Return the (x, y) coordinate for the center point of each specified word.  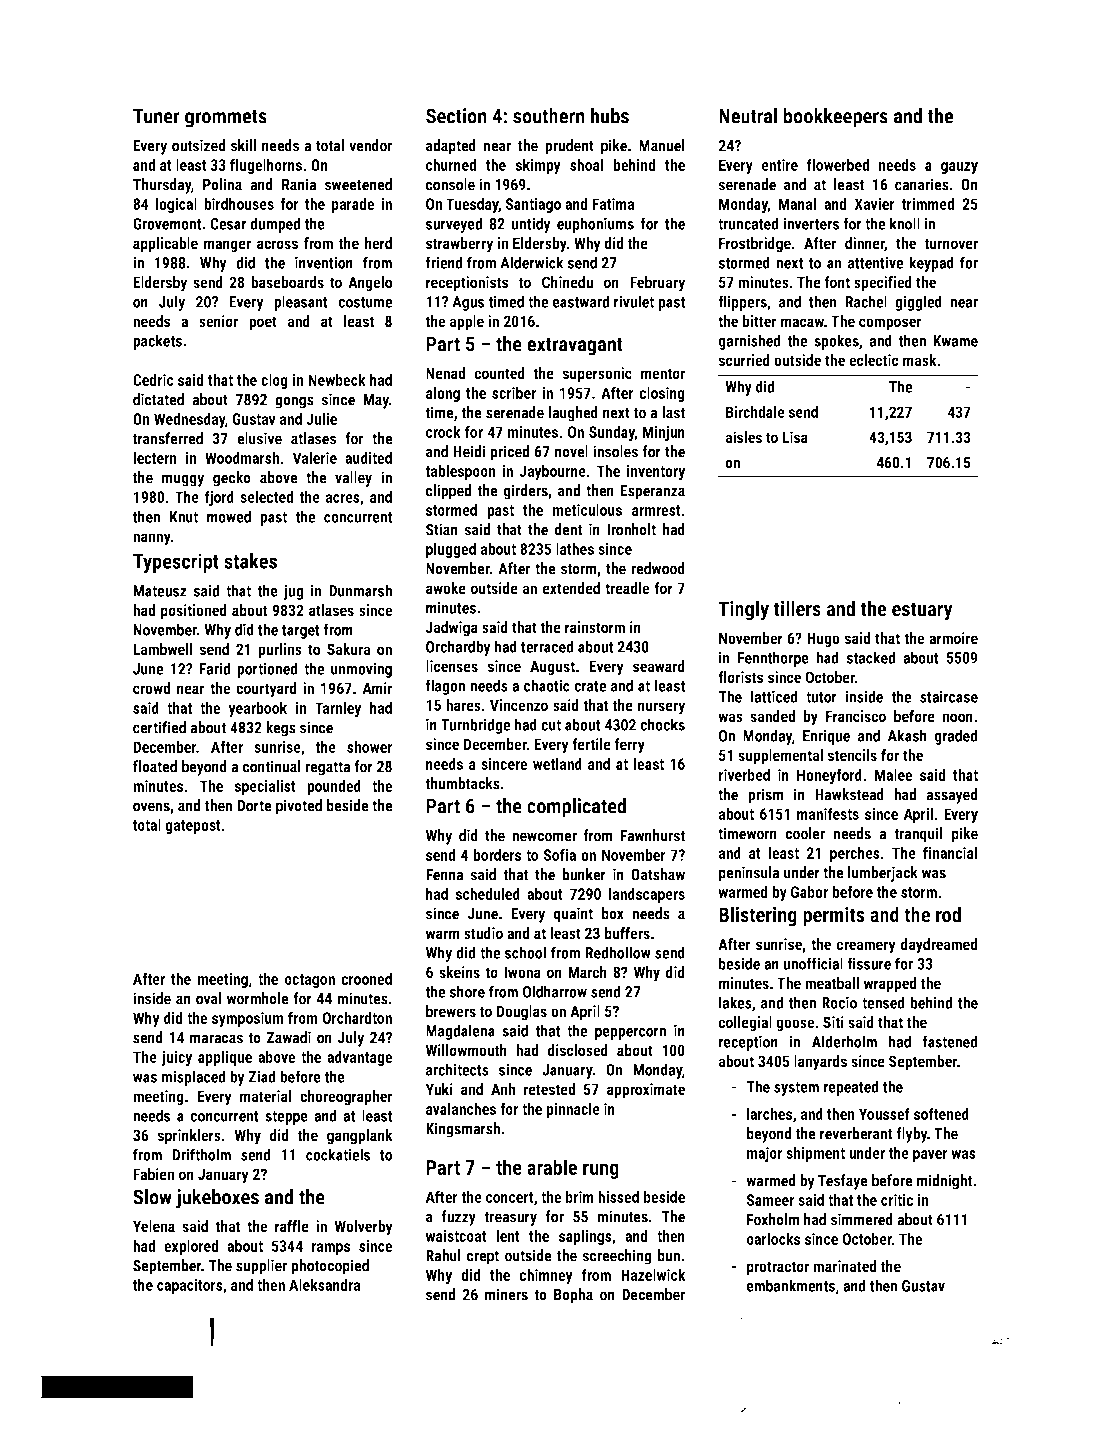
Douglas (522, 1013)
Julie (321, 418)
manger (227, 246)
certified (159, 727)
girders (525, 492)
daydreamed (939, 946)
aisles (743, 437)
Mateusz (160, 591)
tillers (797, 608)
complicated (576, 808)
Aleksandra (324, 1284)
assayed (952, 796)
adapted (451, 147)
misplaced (193, 1078)
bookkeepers (835, 117)
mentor (663, 373)
